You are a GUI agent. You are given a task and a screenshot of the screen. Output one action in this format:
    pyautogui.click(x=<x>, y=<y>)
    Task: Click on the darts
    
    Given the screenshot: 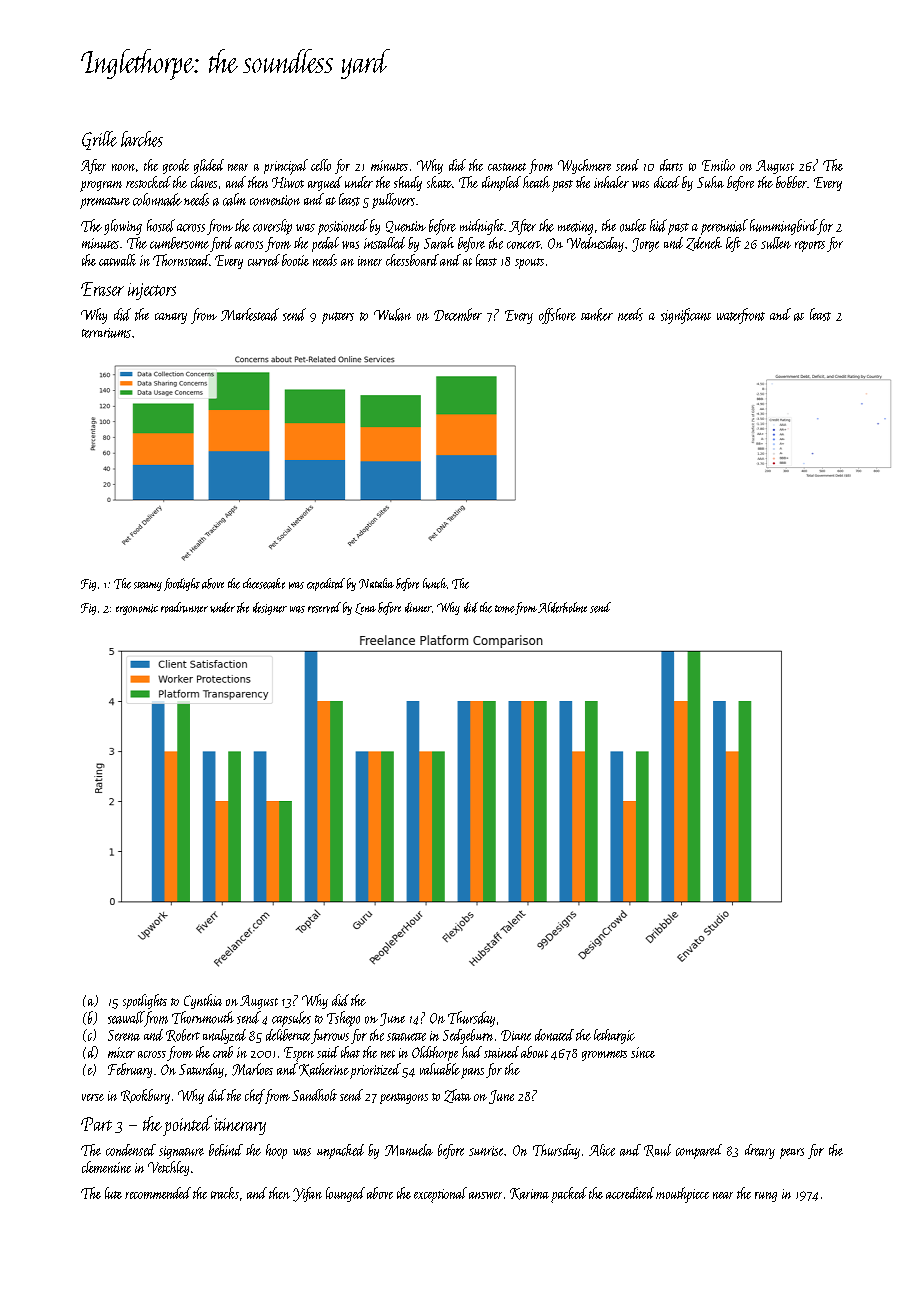 What is the action you would take?
    pyautogui.click(x=671, y=165)
